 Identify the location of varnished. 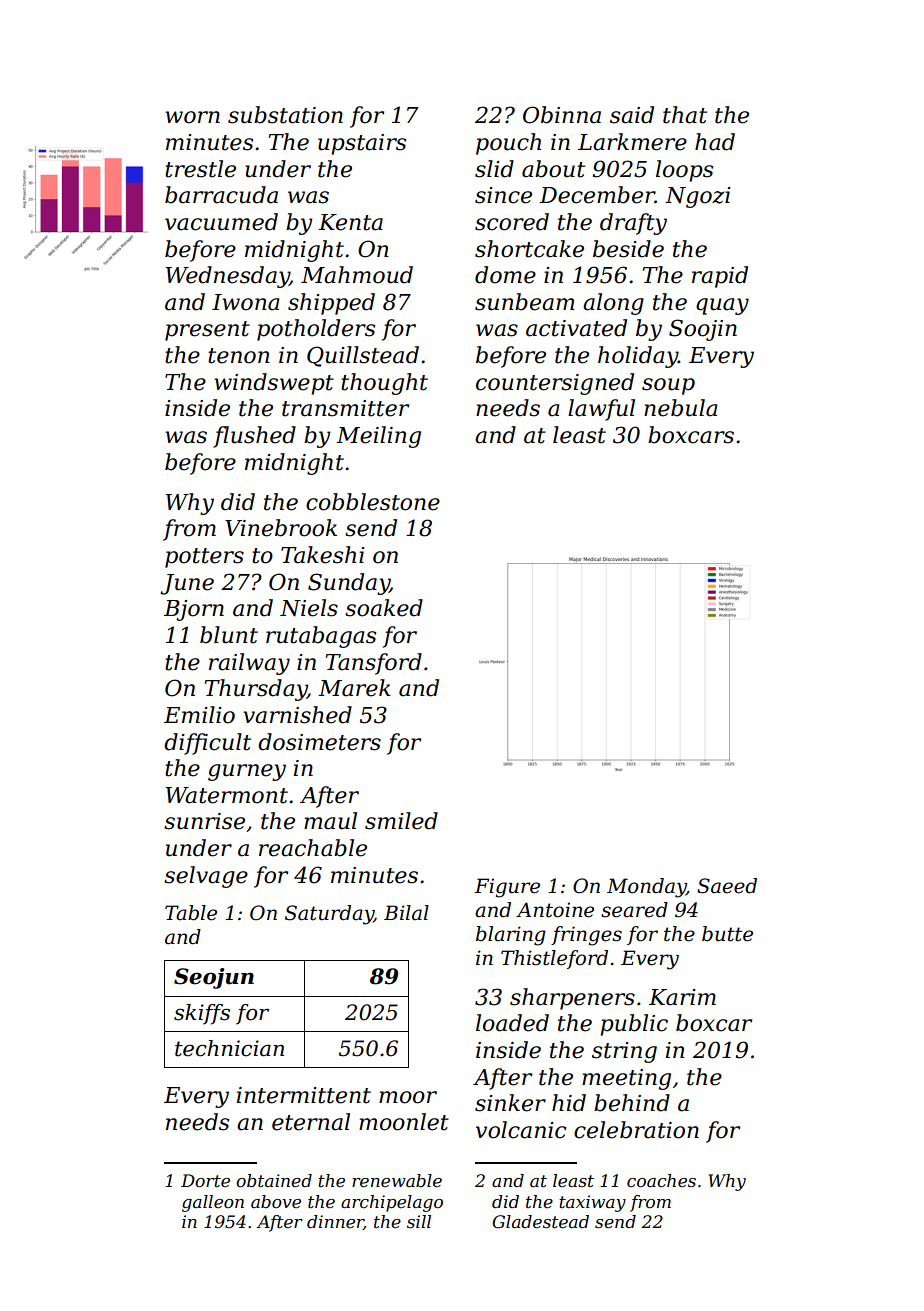
(297, 715).
